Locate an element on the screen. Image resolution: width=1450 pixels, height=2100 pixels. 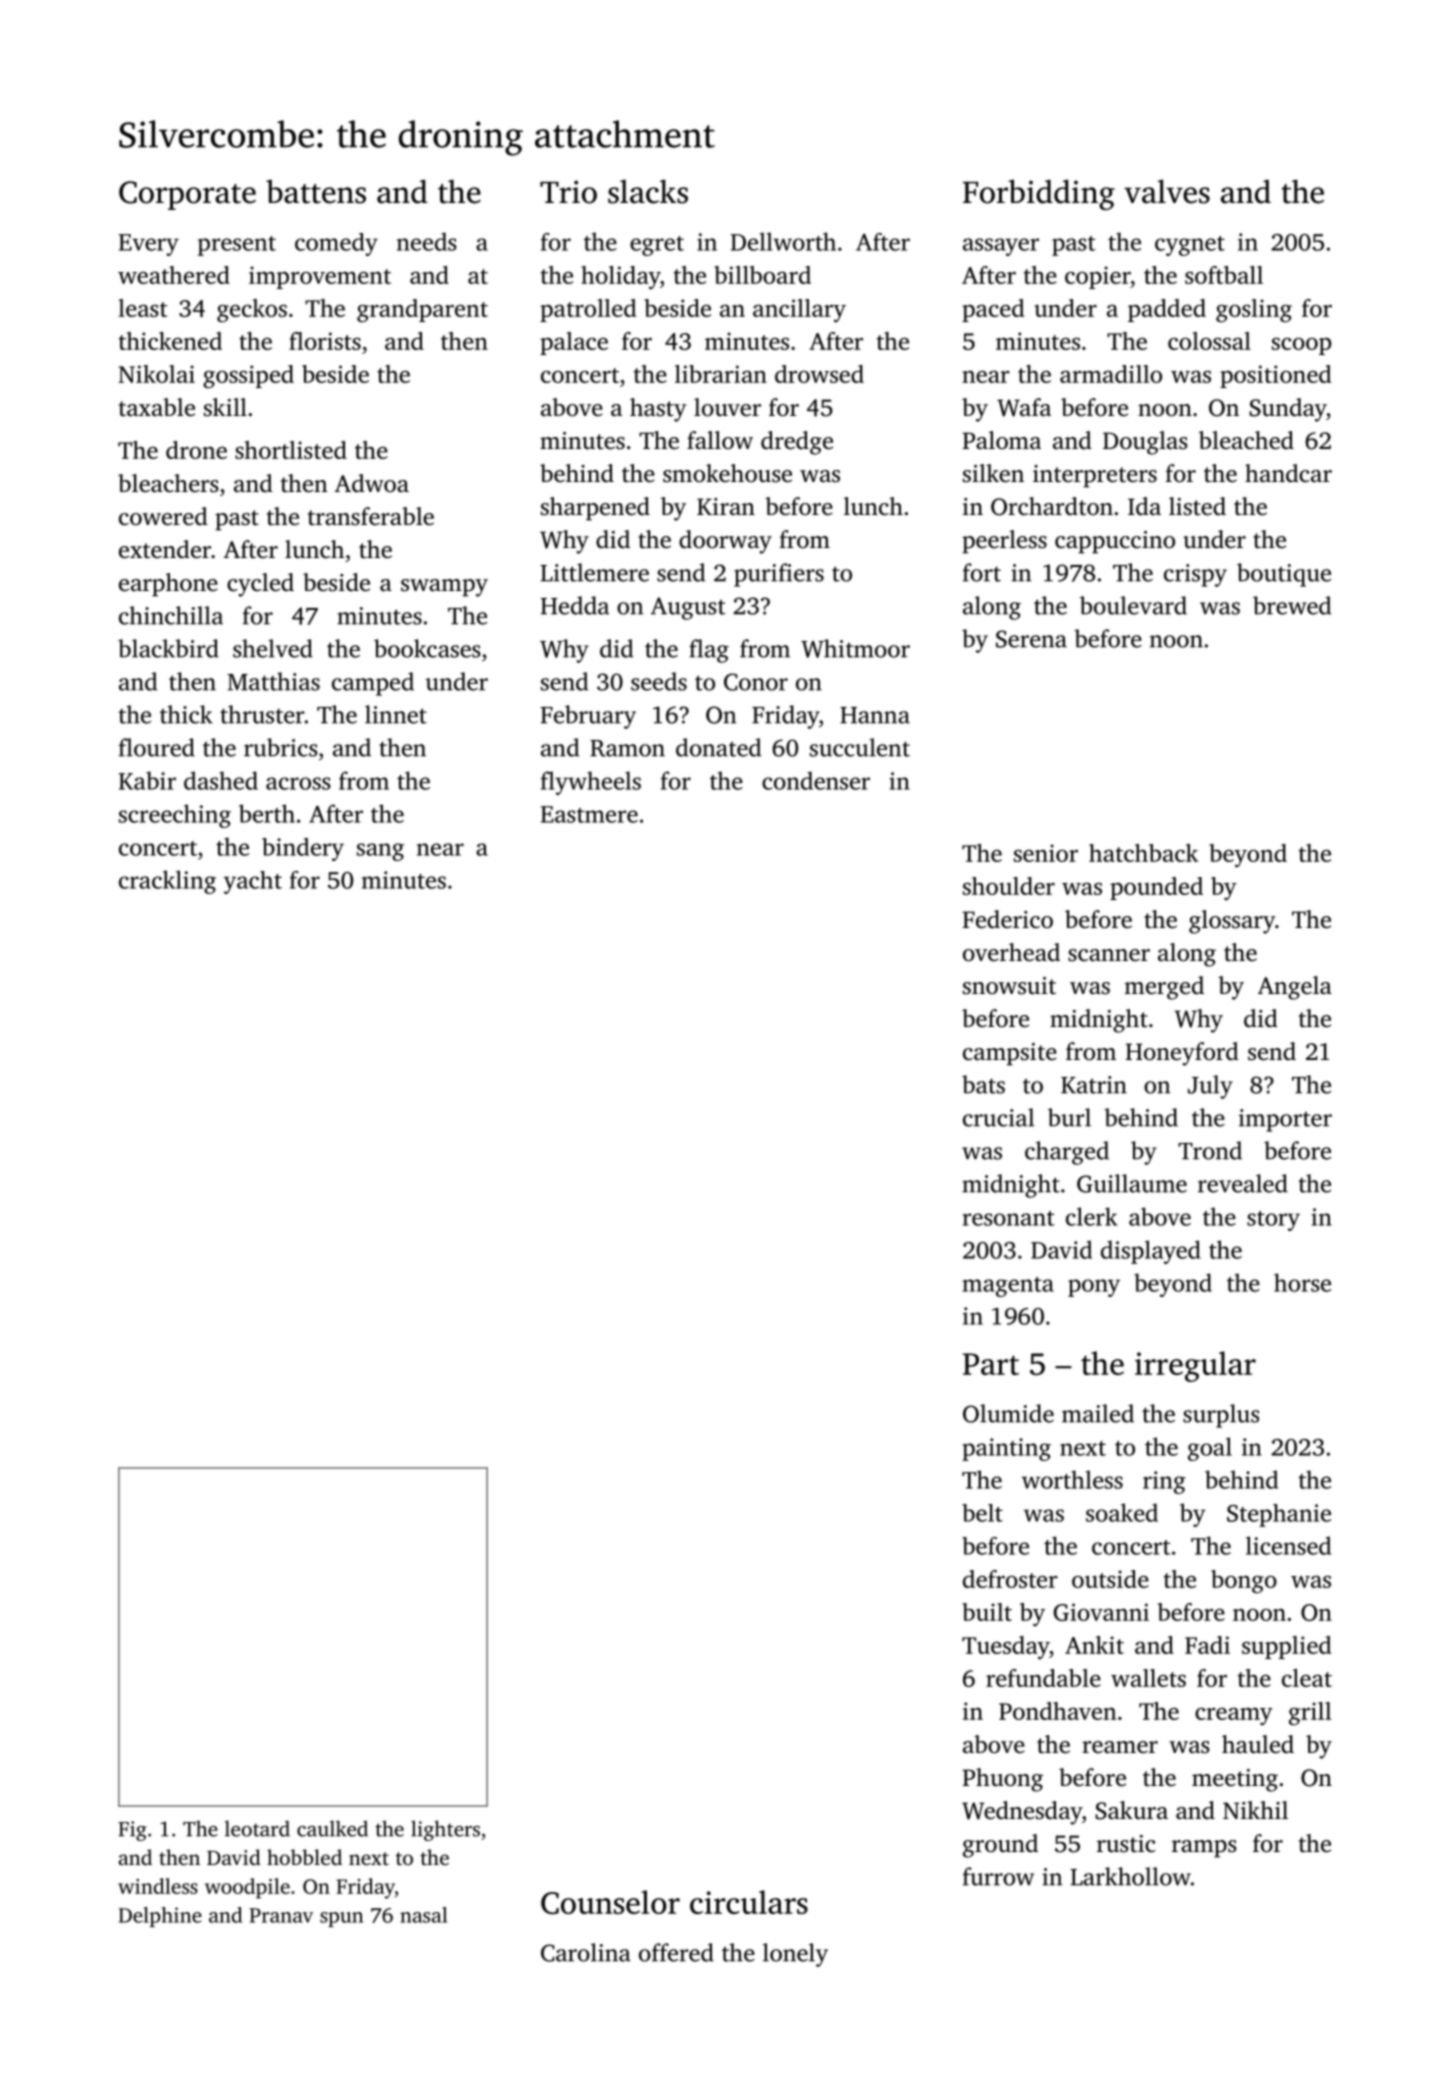
July is located at coordinates (1210, 1087).
